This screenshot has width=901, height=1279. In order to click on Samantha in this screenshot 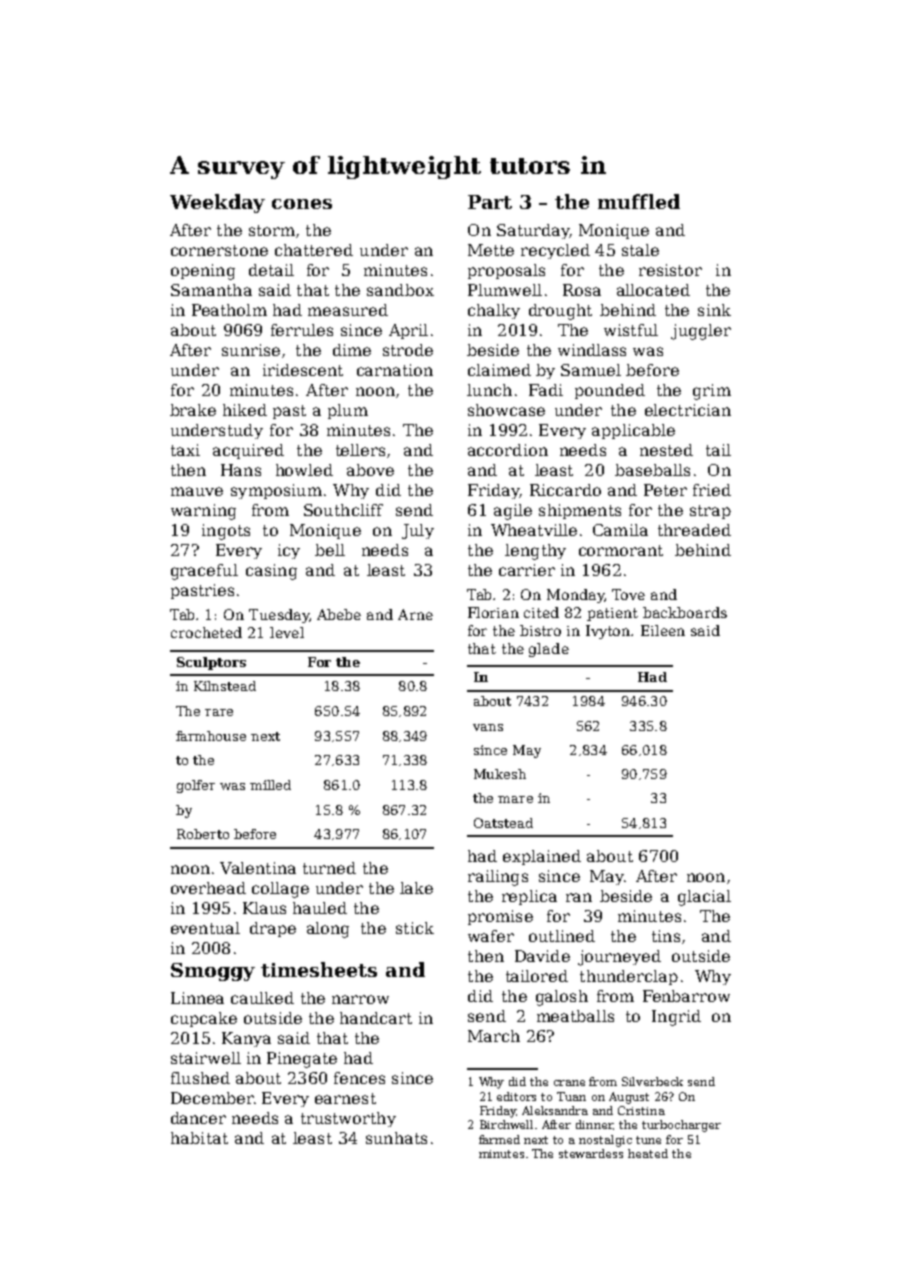, I will do `click(211, 290)`.
